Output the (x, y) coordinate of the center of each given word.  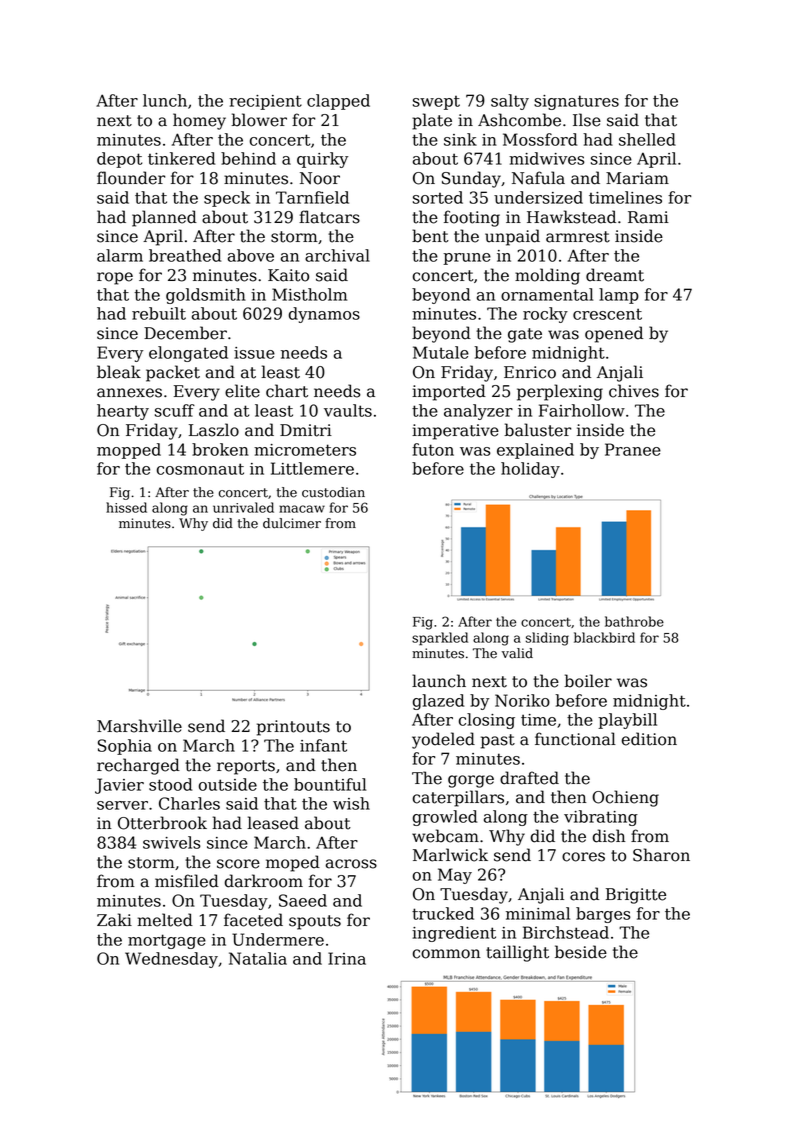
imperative (455, 432)
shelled (647, 139)
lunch (165, 100)
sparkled (440, 638)
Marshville (139, 726)
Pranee (633, 449)
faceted (253, 920)
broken (220, 449)
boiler (588, 681)
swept (436, 103)
